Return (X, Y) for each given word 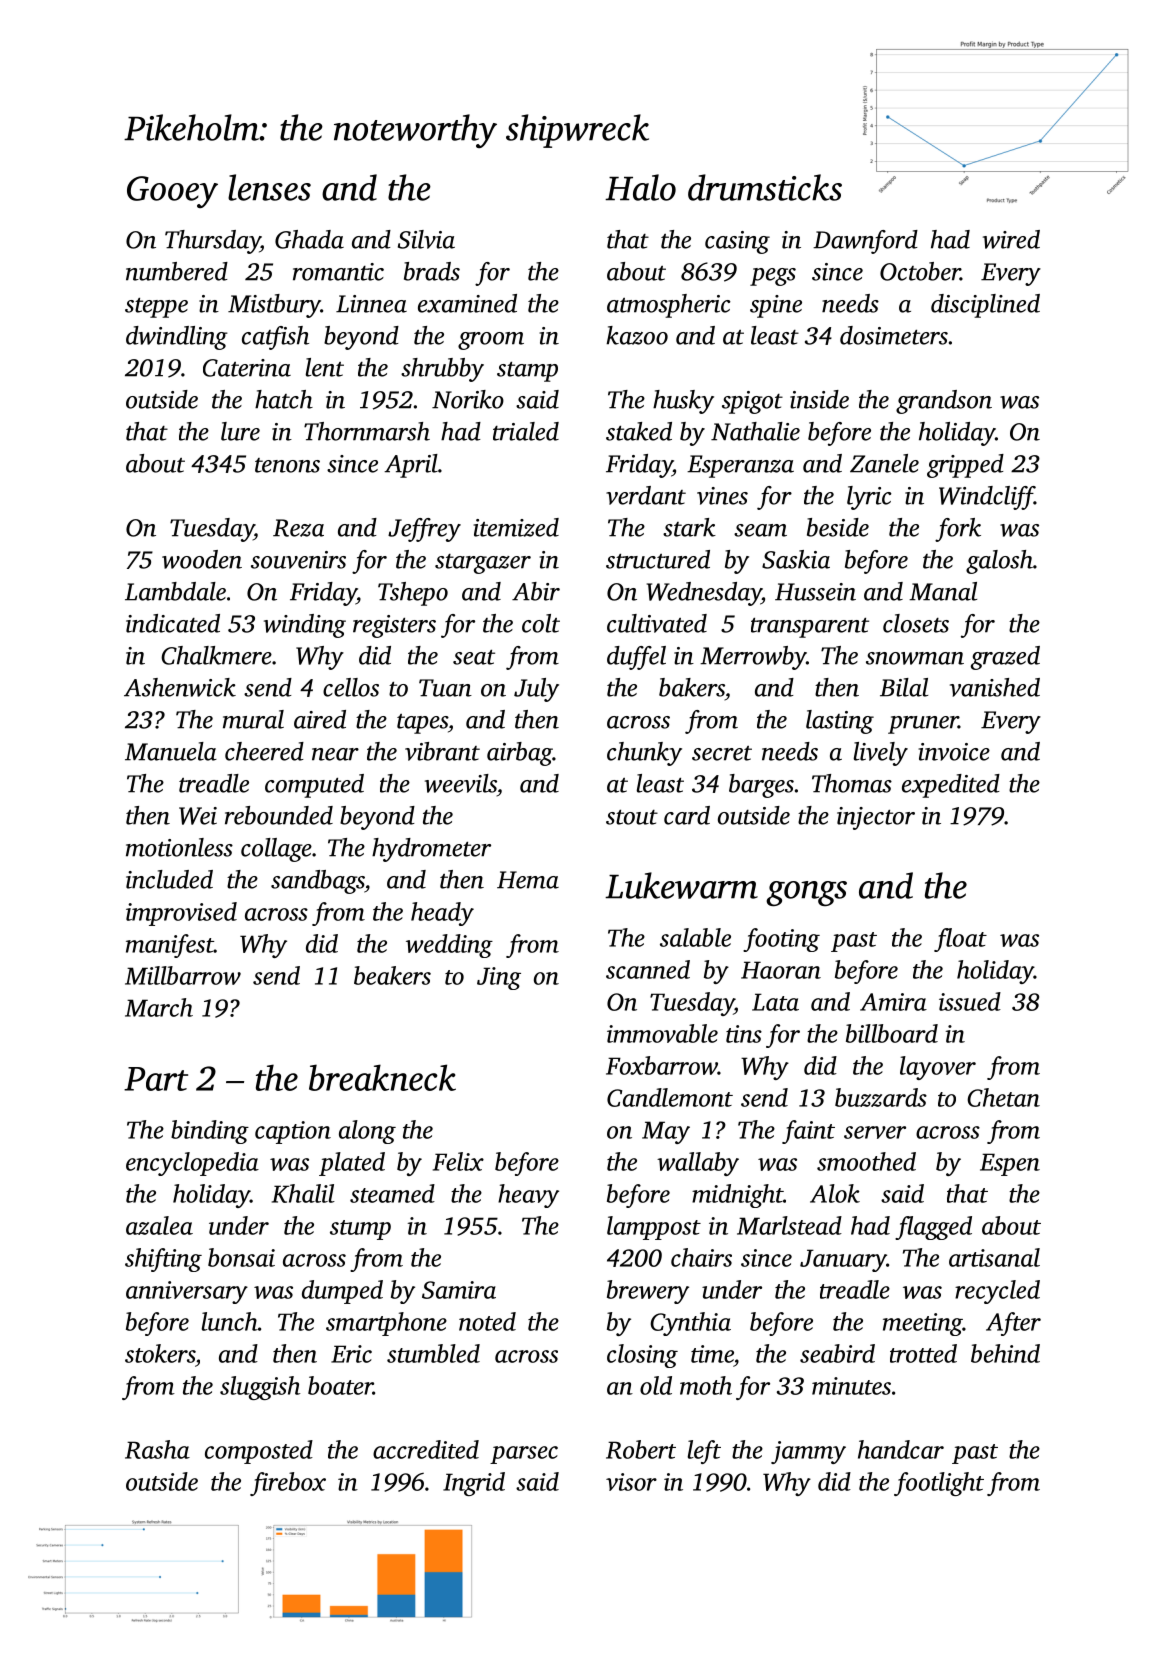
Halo (640, 187)
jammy (808, 1452)
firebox (288, 1484)
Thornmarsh (367, 431)
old (656, 1385)
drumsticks (765, 187)
